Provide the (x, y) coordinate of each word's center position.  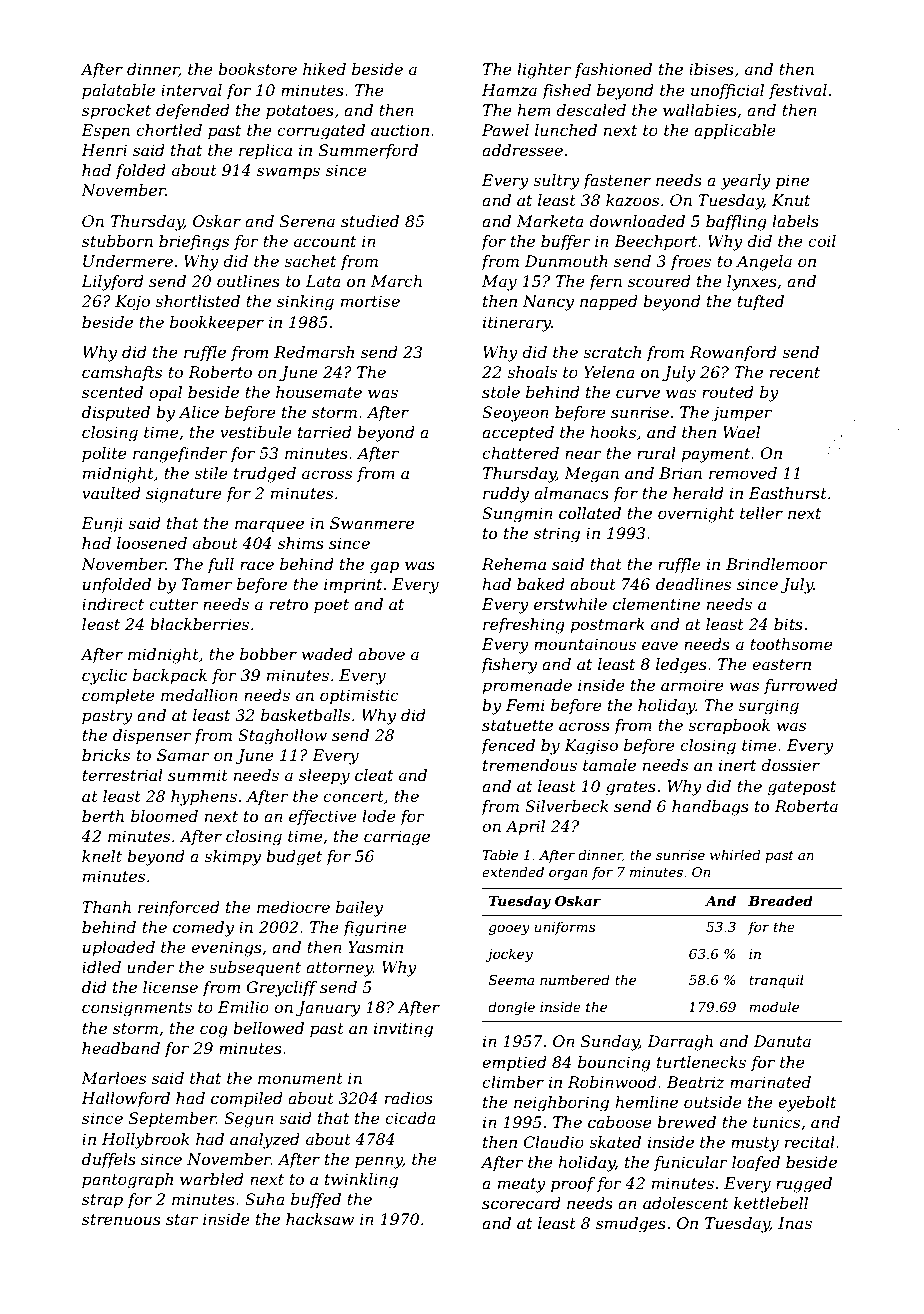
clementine (656, 604)
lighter (544, 71)
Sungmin (517, 515)
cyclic (104, 677)
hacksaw (320, 1219)
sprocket (116, 112)
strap (102, 1201)
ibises (711, 69)
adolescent (685, 1203)
